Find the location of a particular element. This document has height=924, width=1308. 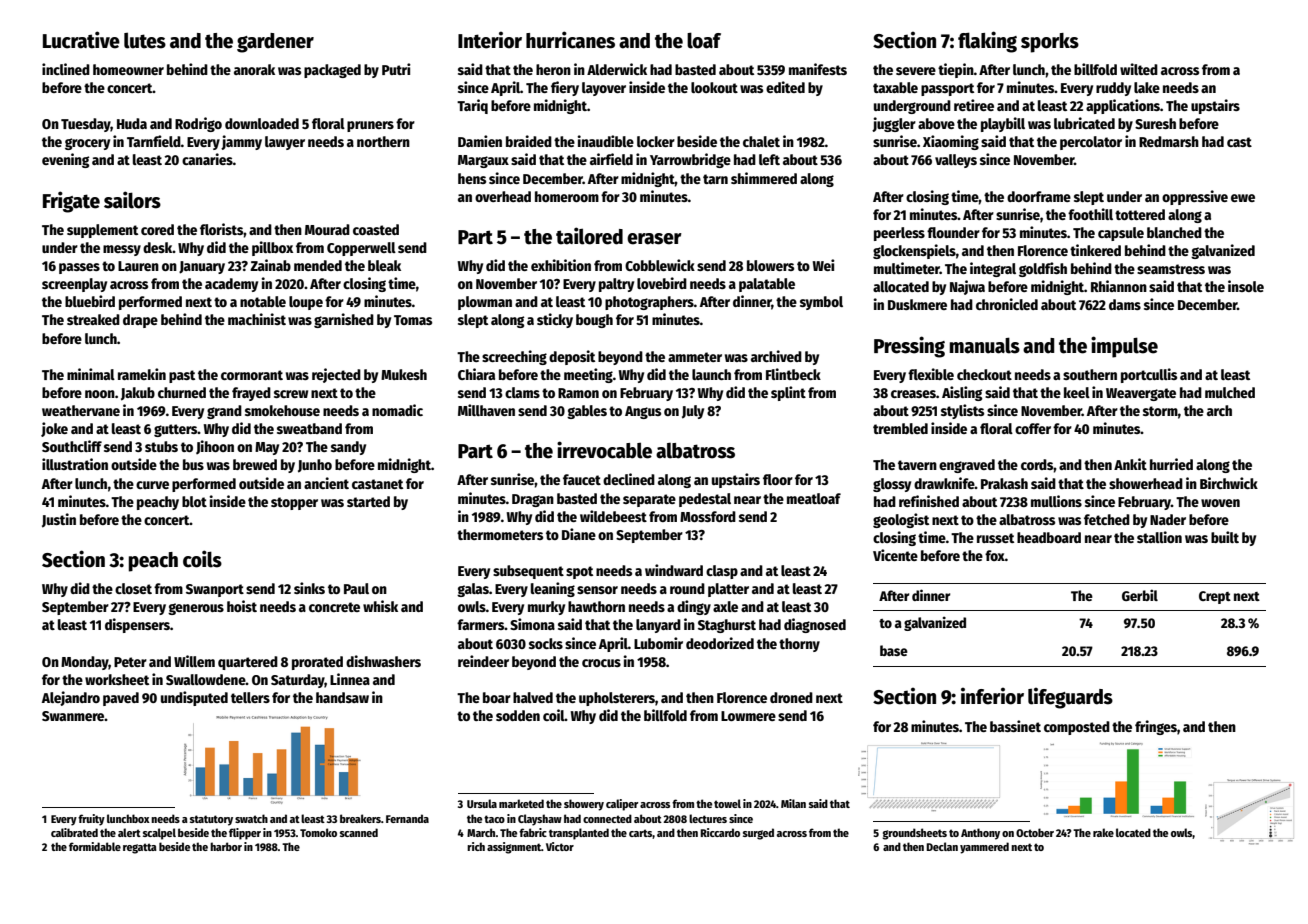

tinkered is located at coordinates (1095, 250).
